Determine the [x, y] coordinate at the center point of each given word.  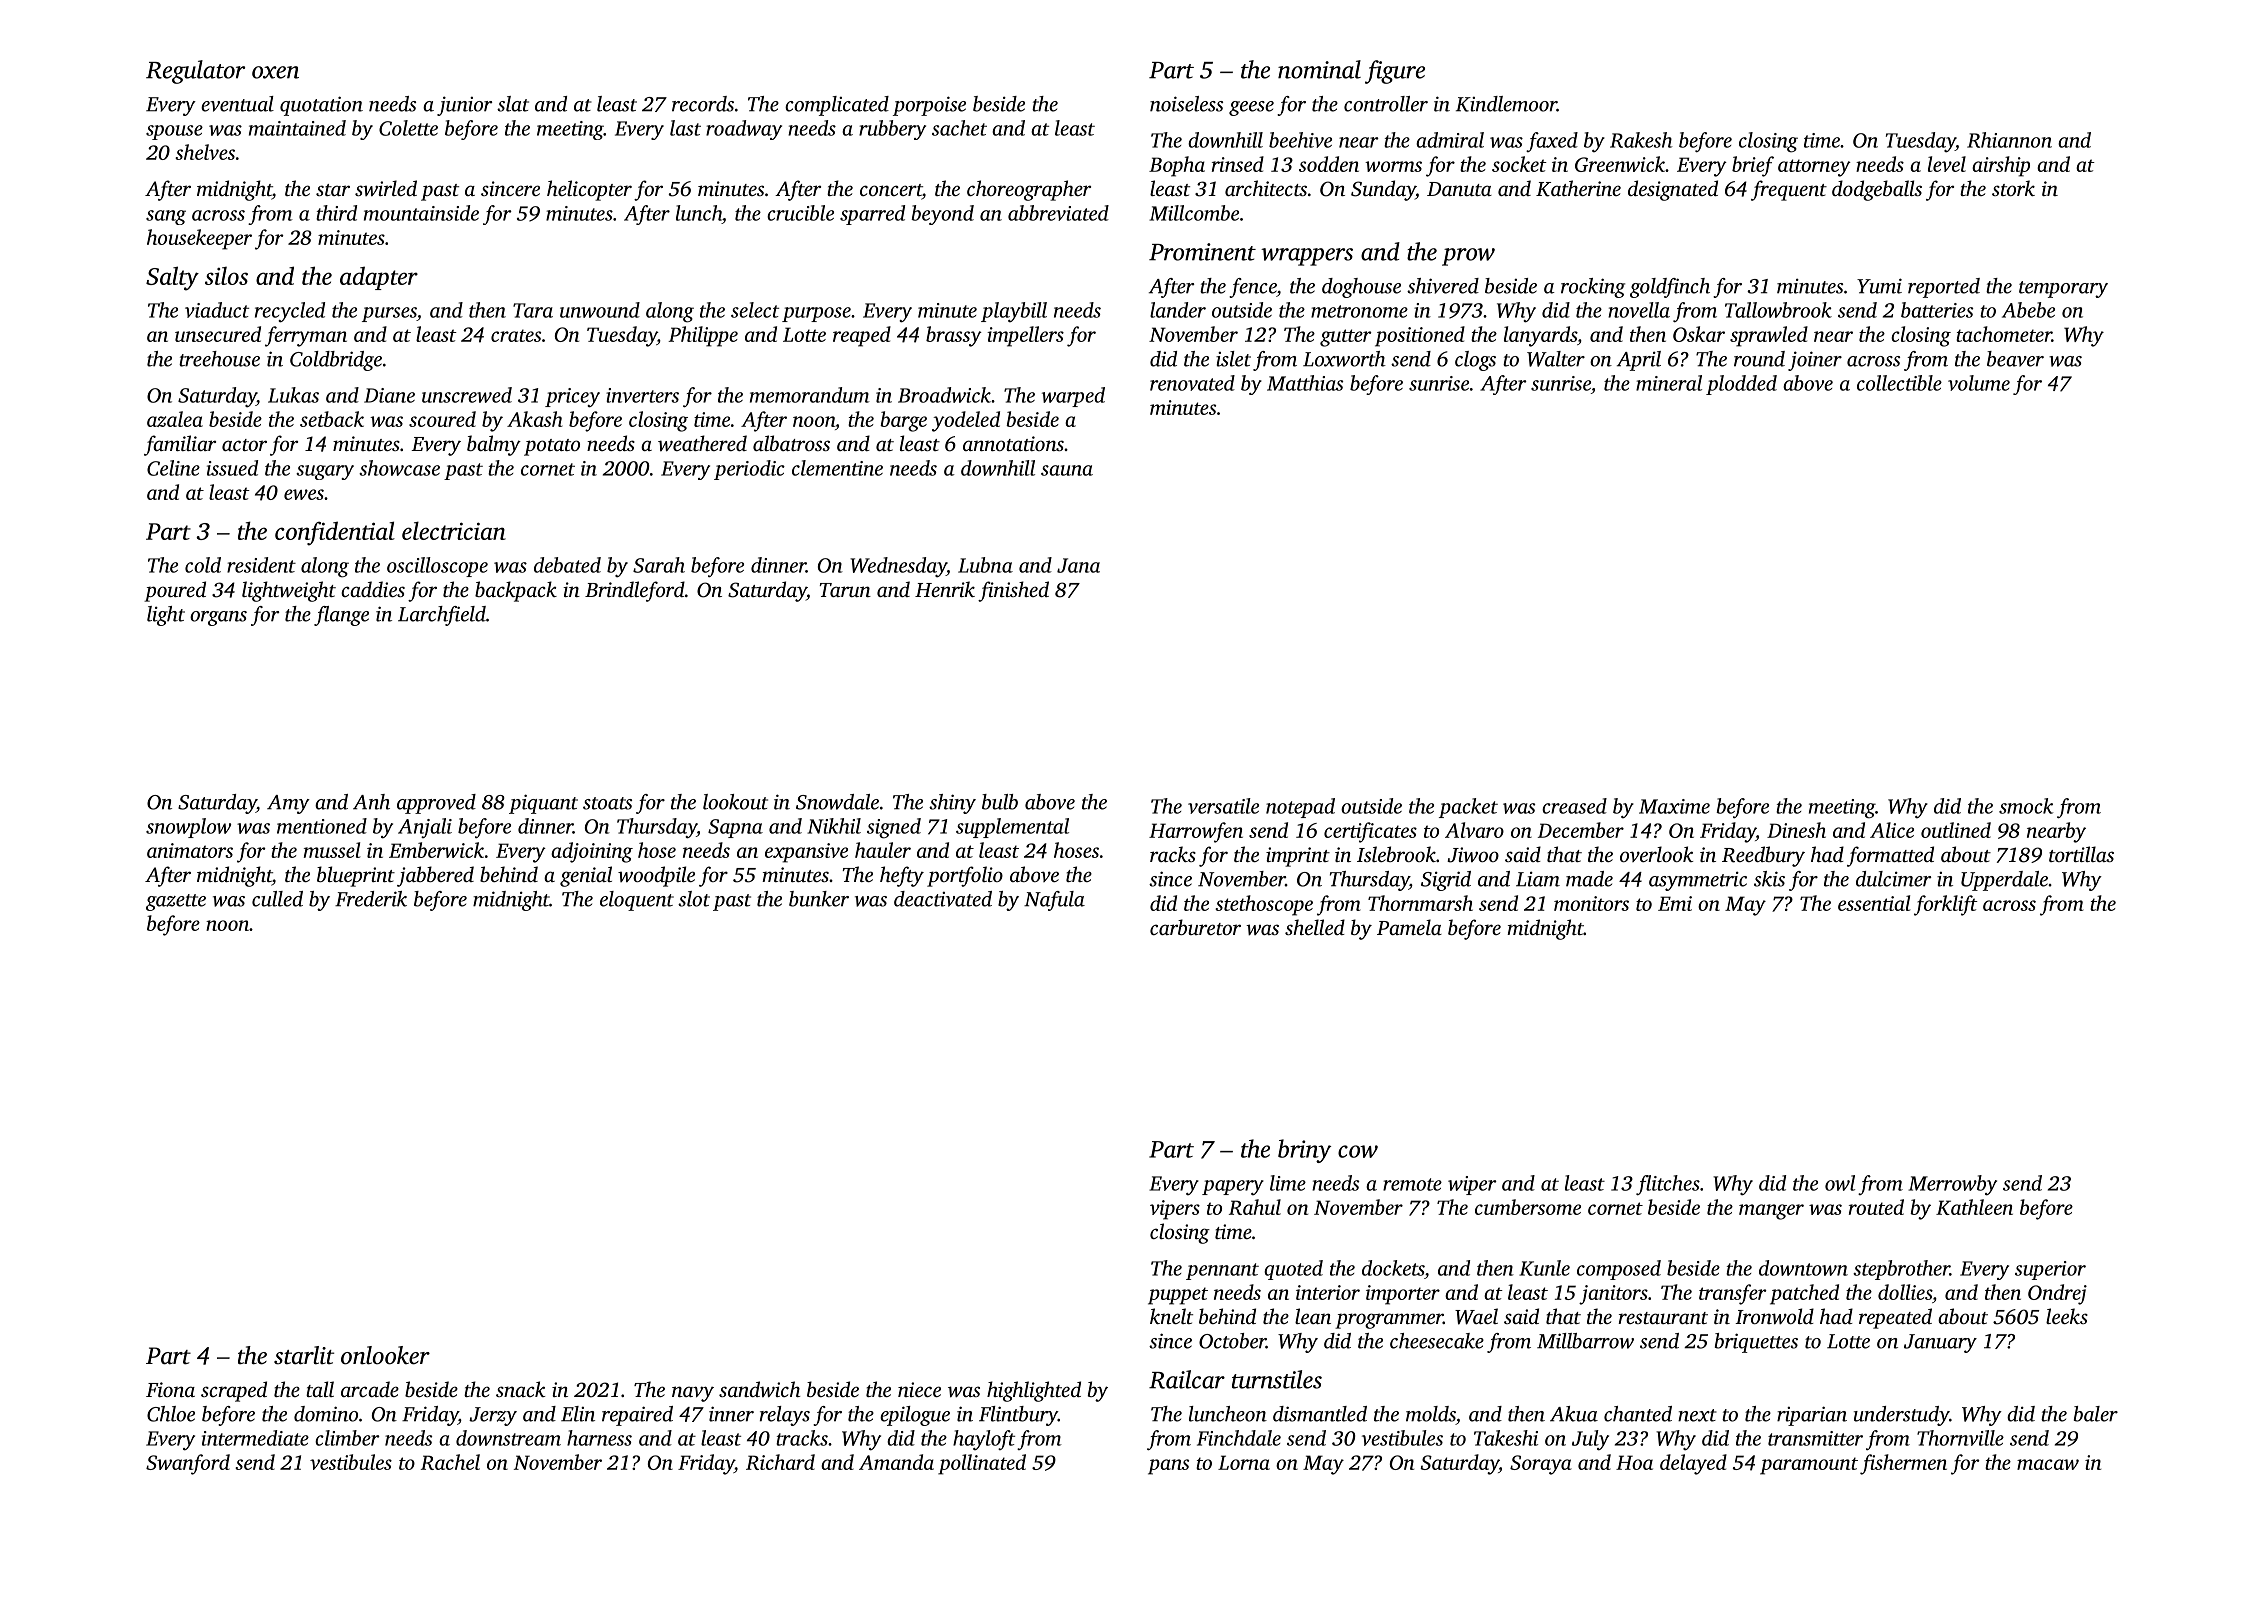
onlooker [385, 1355]
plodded [1741, 385]
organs [218, 618]
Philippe [703, 336]
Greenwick [1620, 164]
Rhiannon [2009, 140]
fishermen [1903, 1464]
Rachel [450, 1462]
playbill [1014, 312]
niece [919, 1389]
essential [1874, 903]
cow [1358, 1151]
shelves [205, 152]
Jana [1078, 565]
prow [1468, 257]
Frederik [371, 899]
